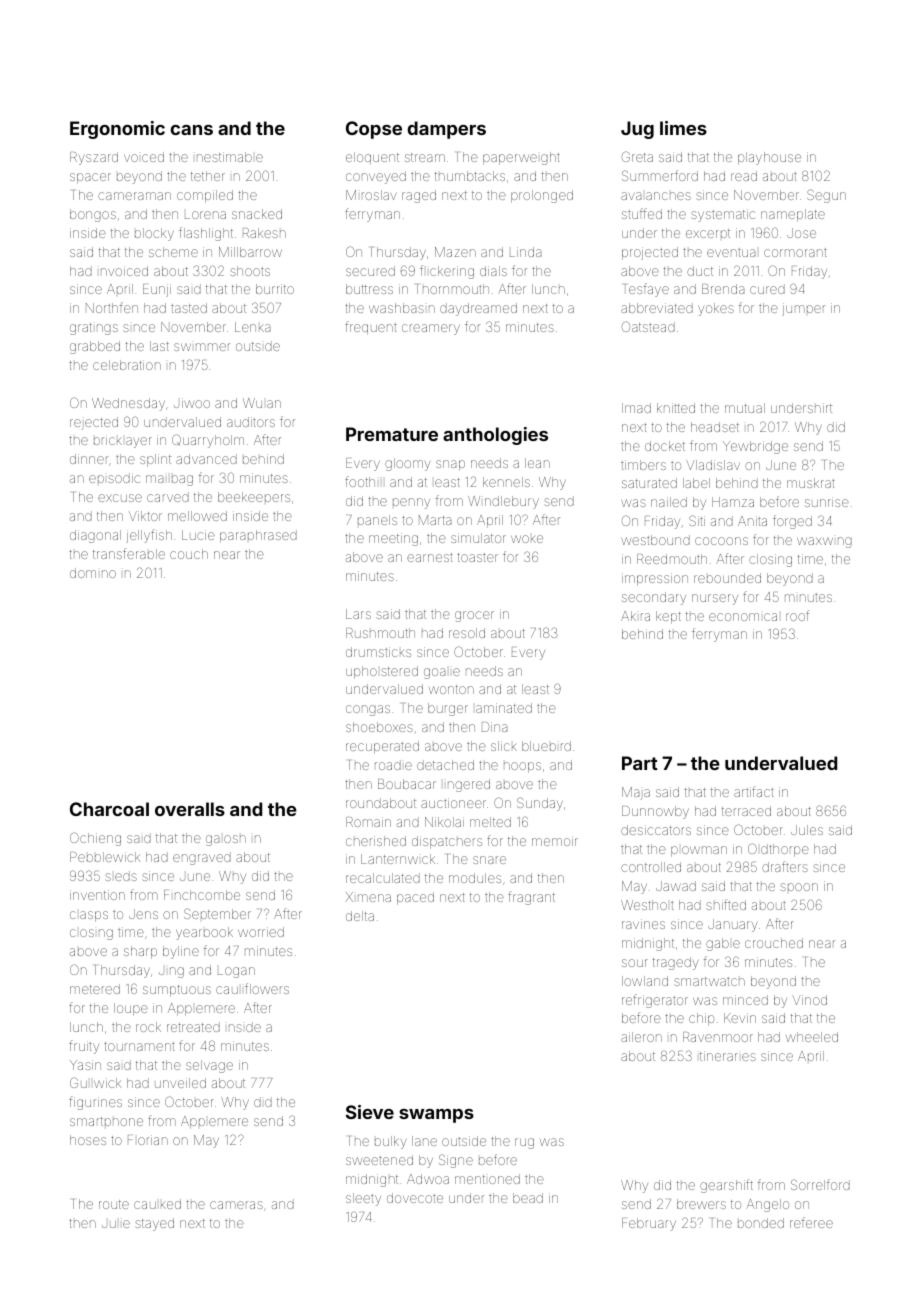 The width and height of the screenshot is (924, 1308). I want to click on Lanternwick, so click(398, 859).
